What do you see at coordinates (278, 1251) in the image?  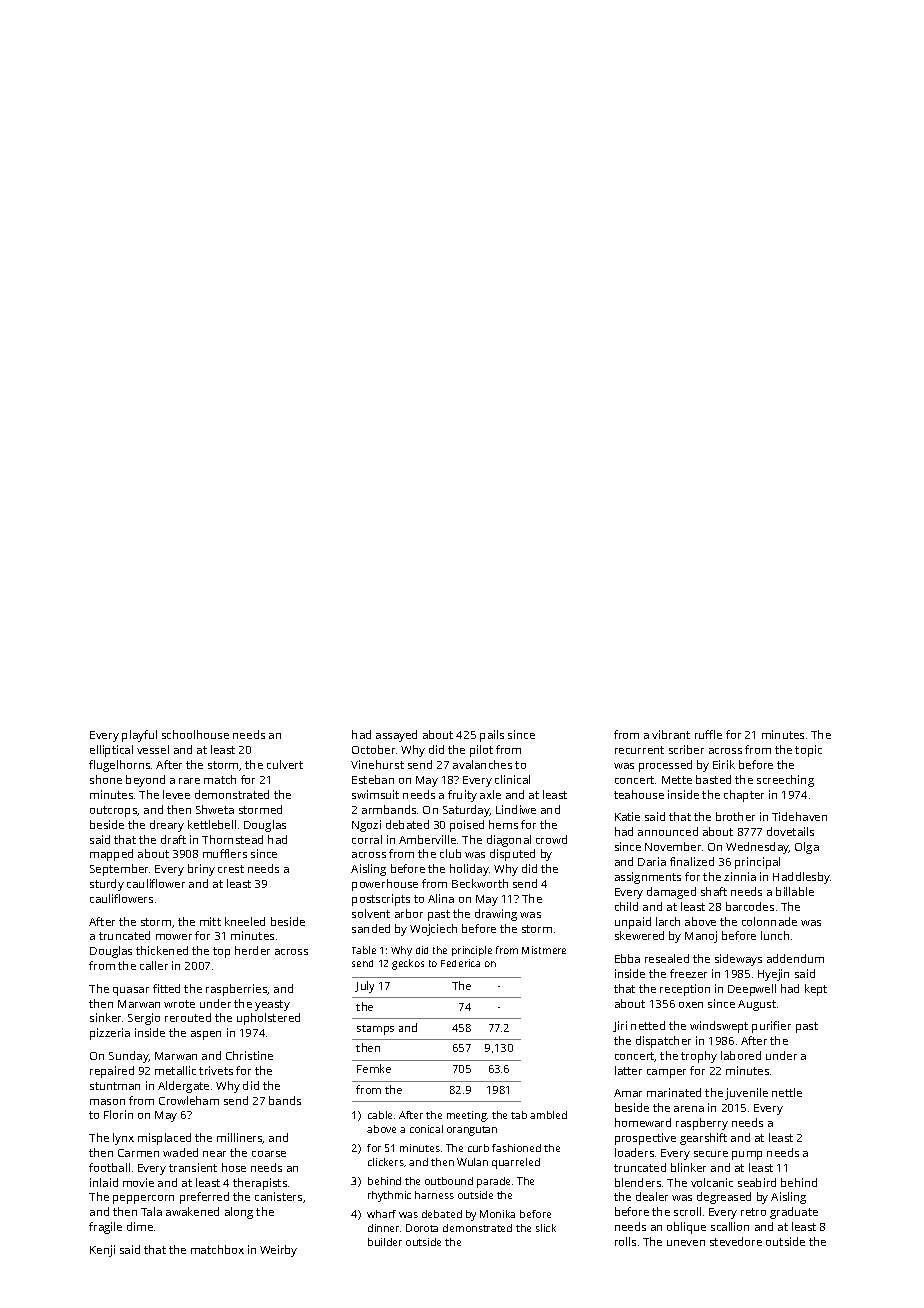 I see `Weirby` at bounding box center [278, 1251].
